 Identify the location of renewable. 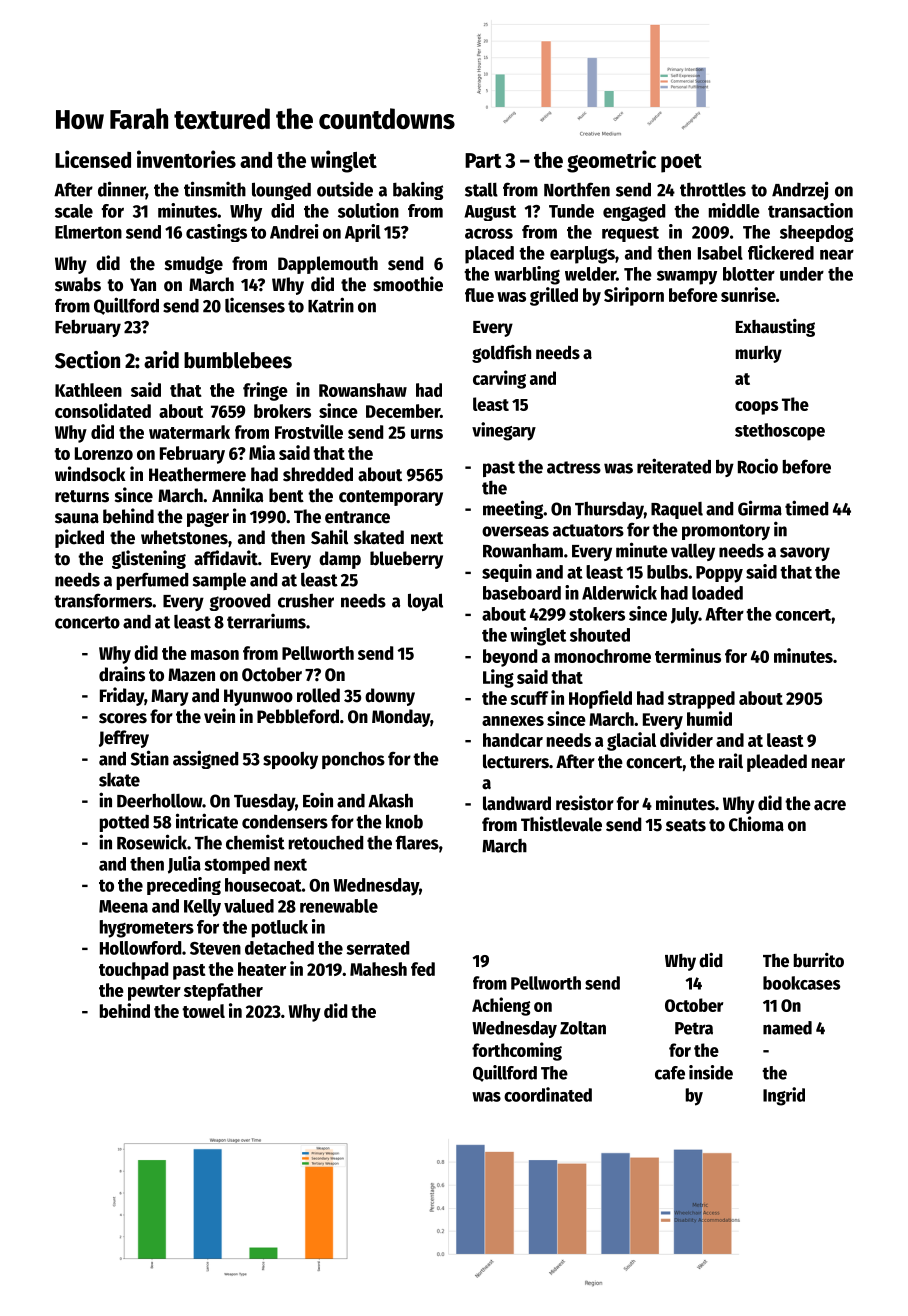
(339, 906).
